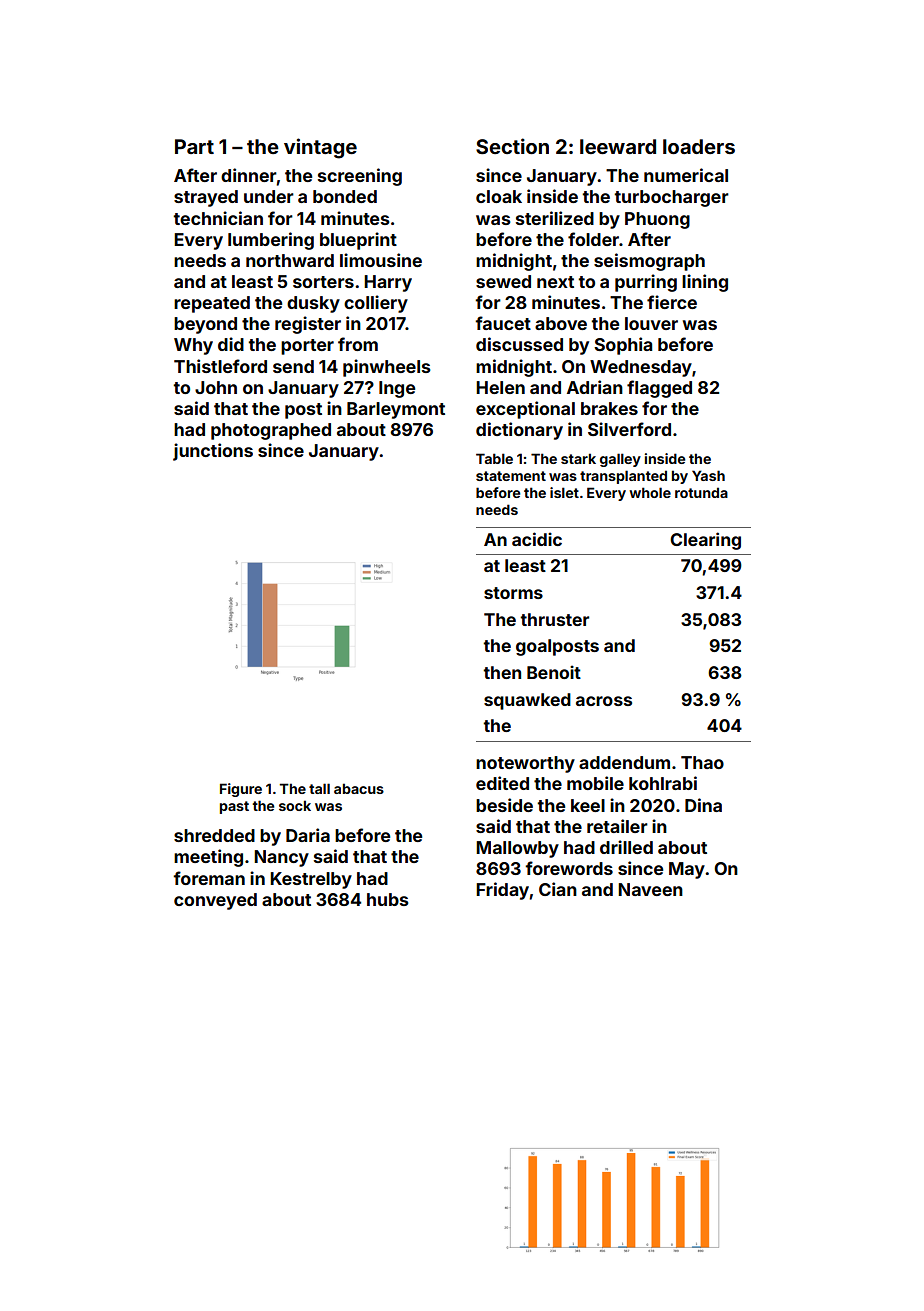  I want to click on galley, so click(620, 460).
